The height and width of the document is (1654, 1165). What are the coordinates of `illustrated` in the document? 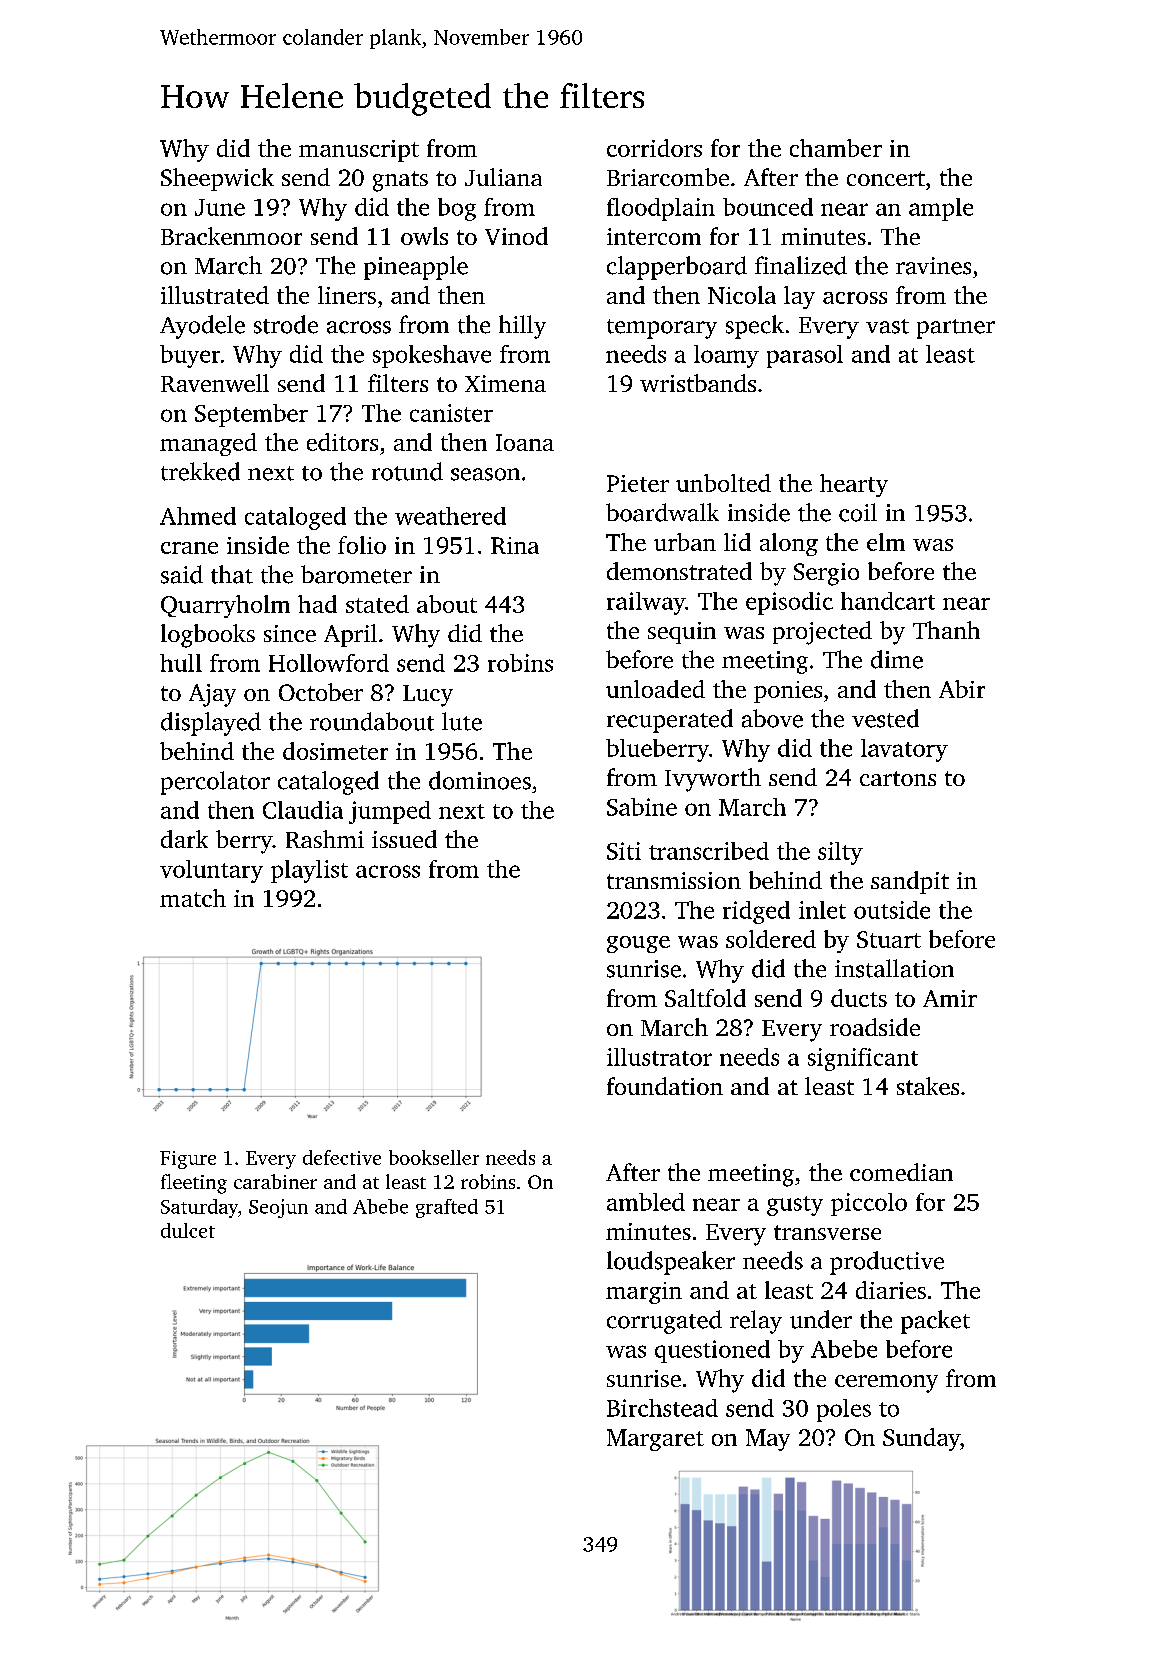 It's located at (215, 295).
